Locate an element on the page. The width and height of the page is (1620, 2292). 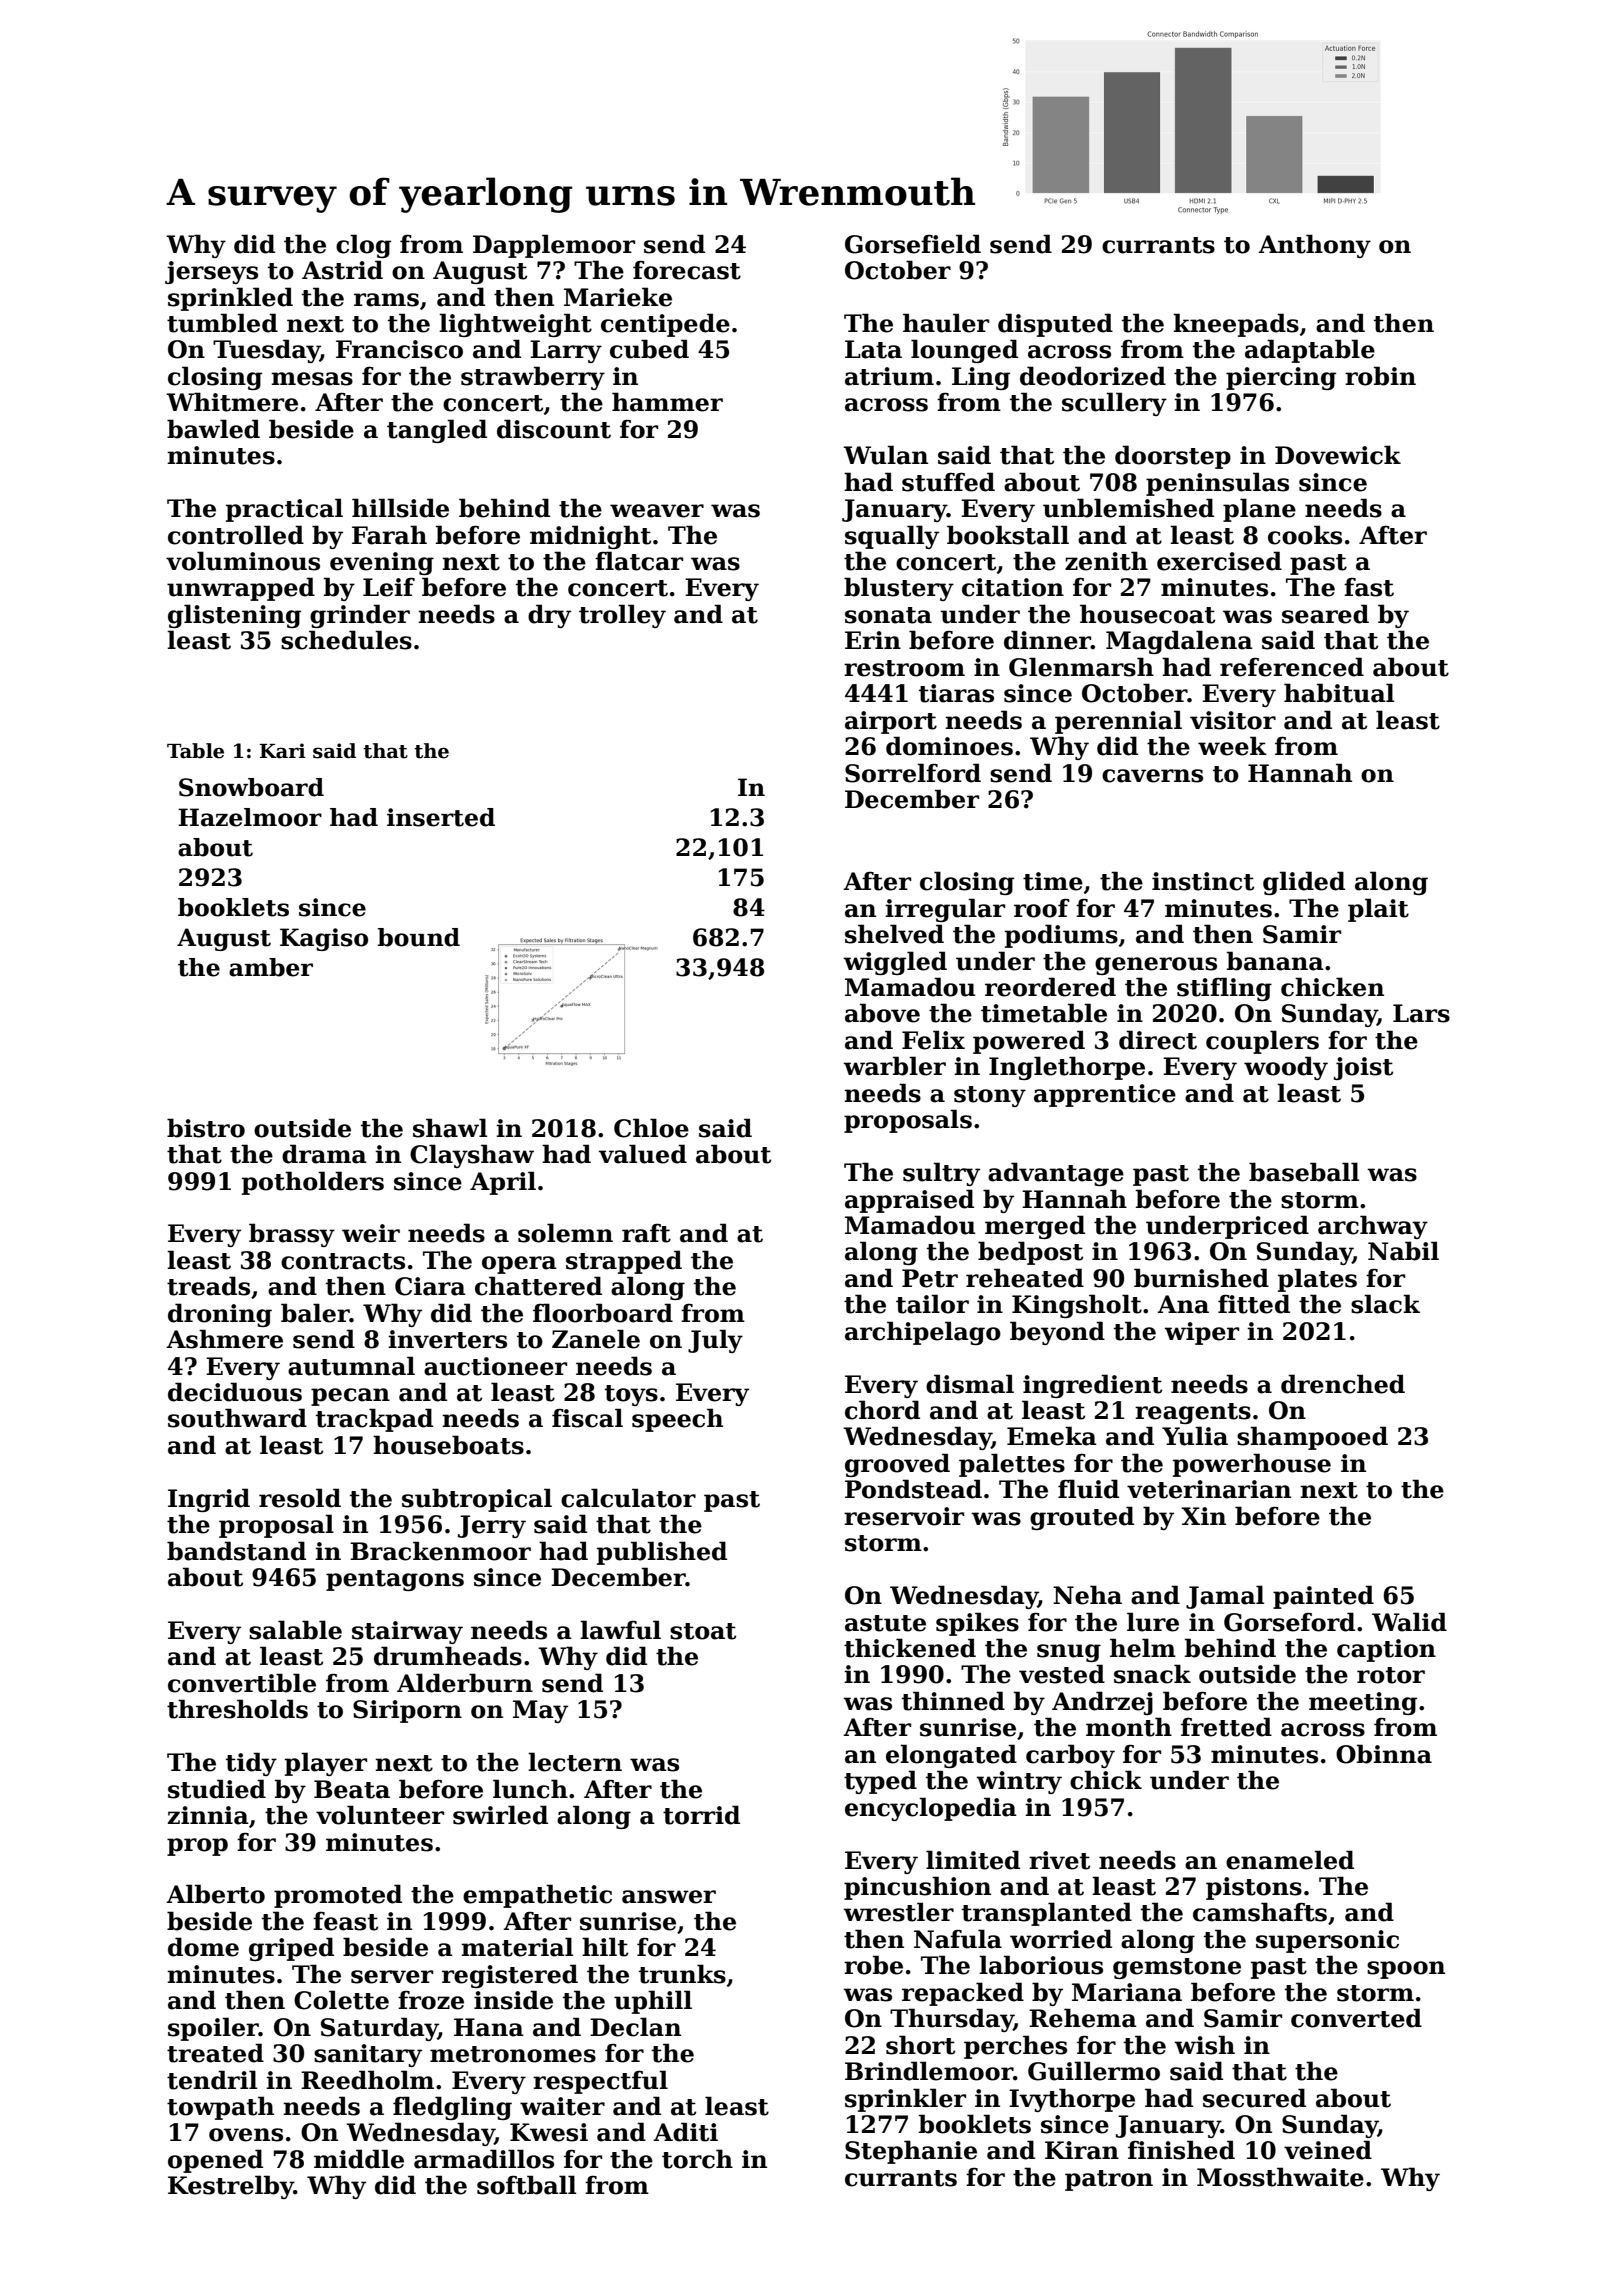
Gorsefield is located at coordinates (913, 244).
